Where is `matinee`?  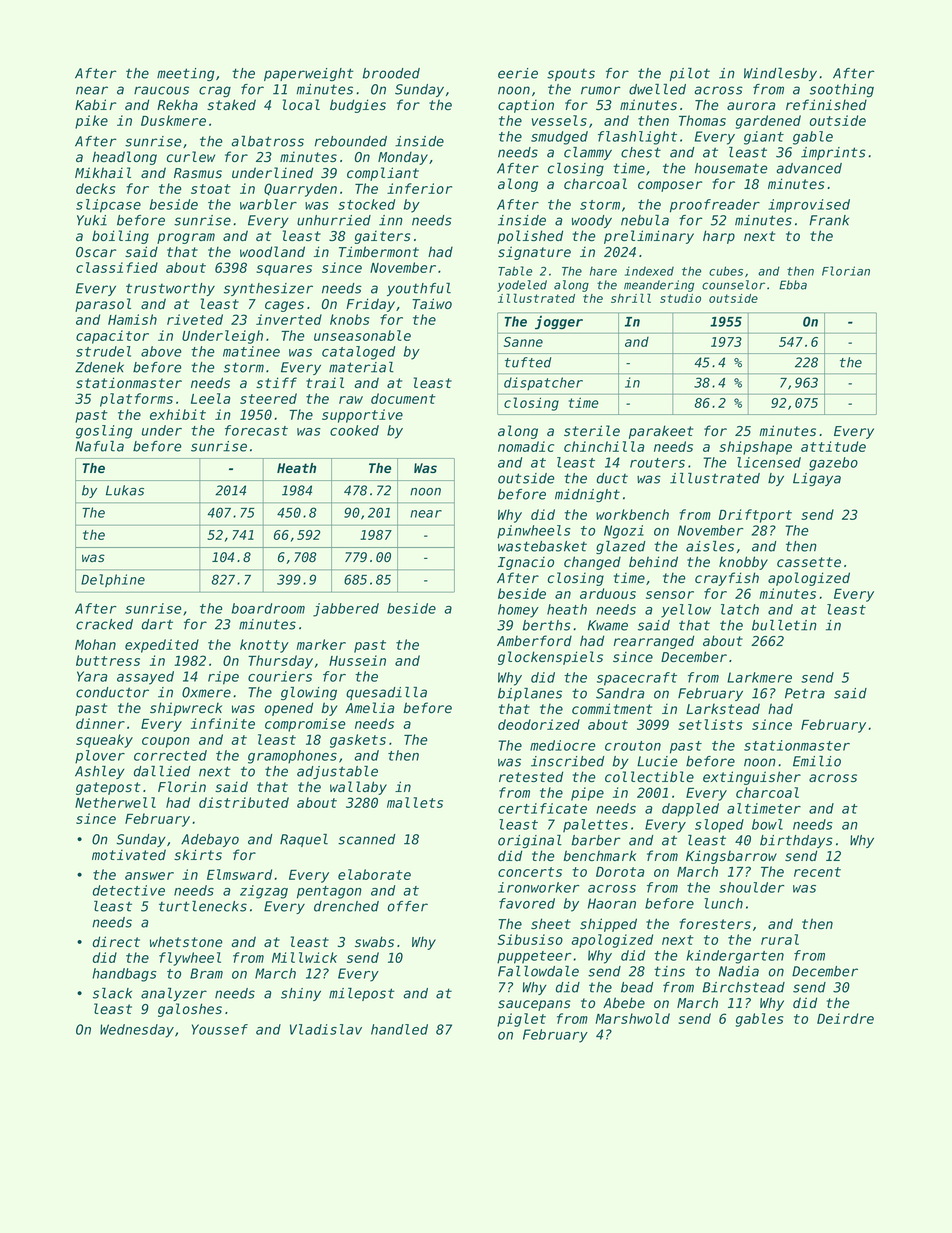
matinee is located at coordinates (251, 351).
